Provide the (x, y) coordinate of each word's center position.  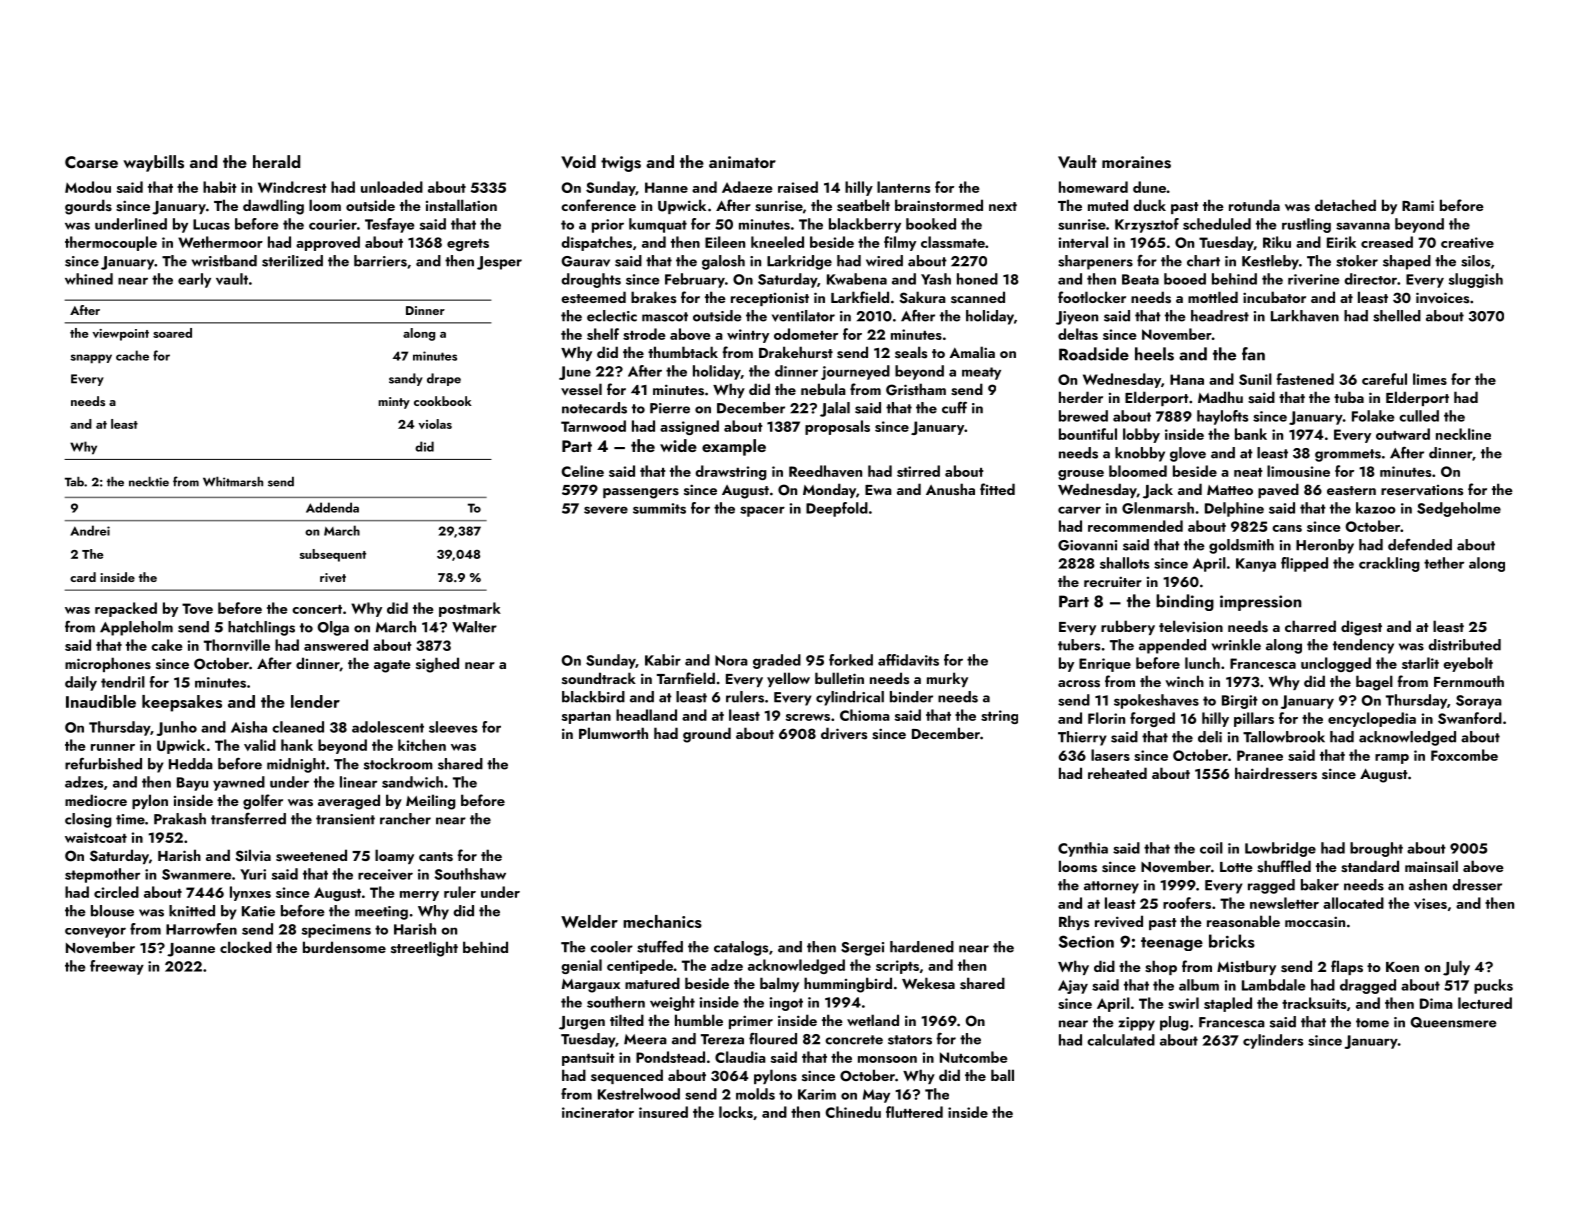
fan (1253, 354)
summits (659, 508)
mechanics (662, 921)
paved (1278, 490)
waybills (153, 163)
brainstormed (939, 205)
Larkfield (860, 297)
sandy (406, 379)
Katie (258, 911)
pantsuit (588, 1059)
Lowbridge (1280, 849)
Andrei (90, 530)
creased (1387, 242)
